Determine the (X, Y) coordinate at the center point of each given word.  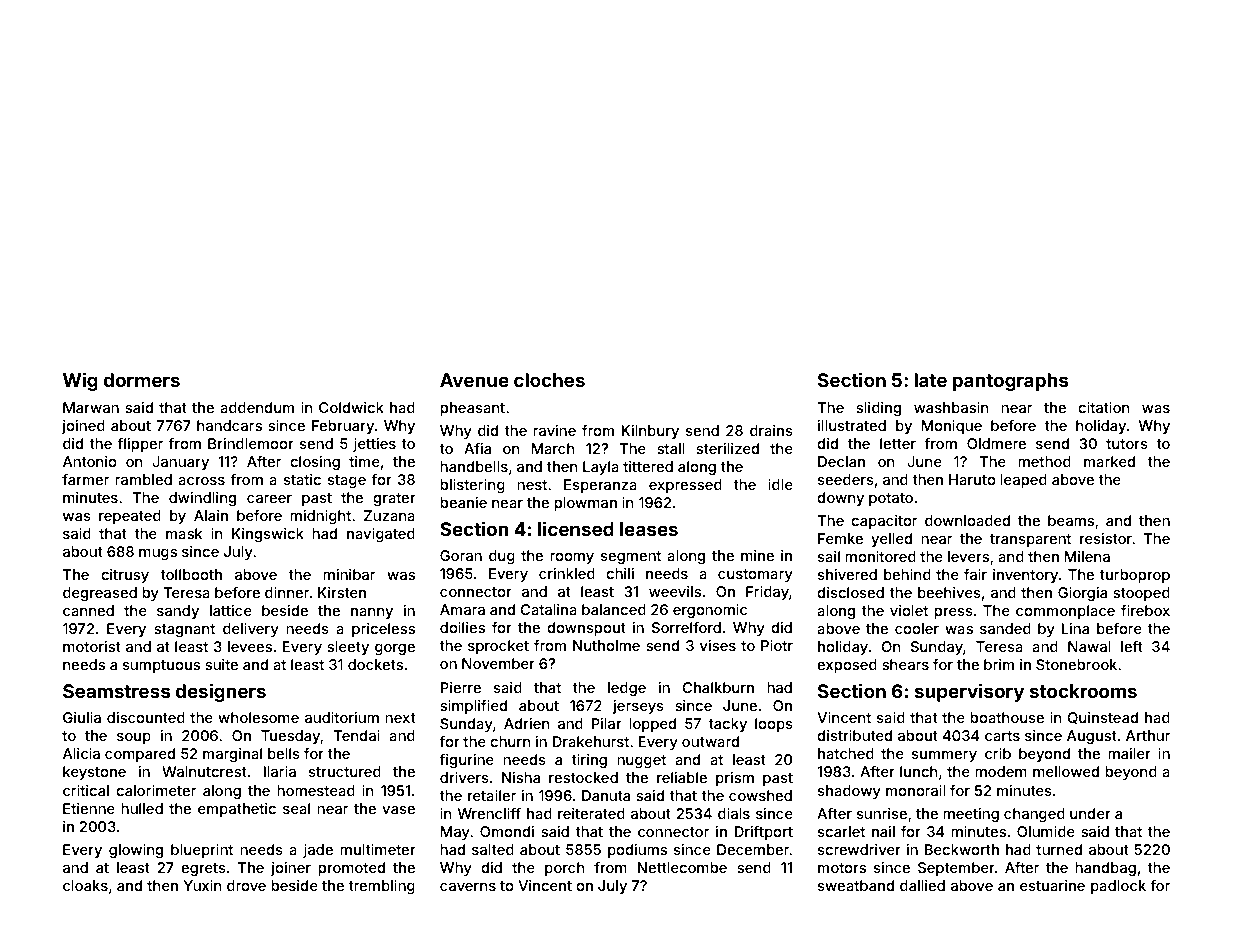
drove (246, 885)
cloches (549, 380)
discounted (146, 717)
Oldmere (996, 443)
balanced (614, 609)
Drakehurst (591, 741)
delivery (251, 630)
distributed (854, 735)
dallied (922, 885)
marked (1109, 461)
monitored (880, 556)
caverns (468, 887)
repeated (130, 517)
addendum (257, 407)
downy (840, 499)
